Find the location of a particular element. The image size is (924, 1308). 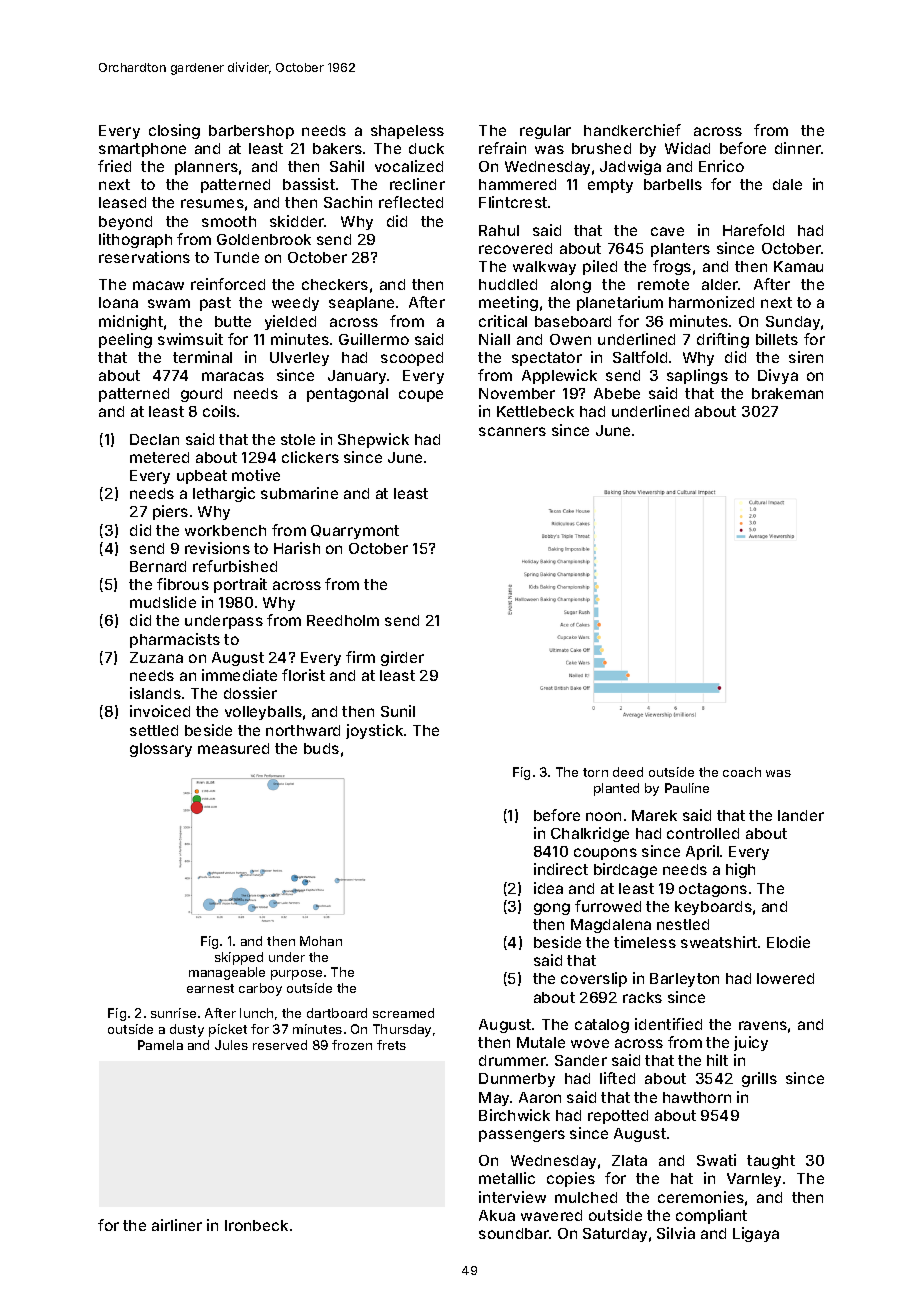

coach is located at coordinates (742, 772).
